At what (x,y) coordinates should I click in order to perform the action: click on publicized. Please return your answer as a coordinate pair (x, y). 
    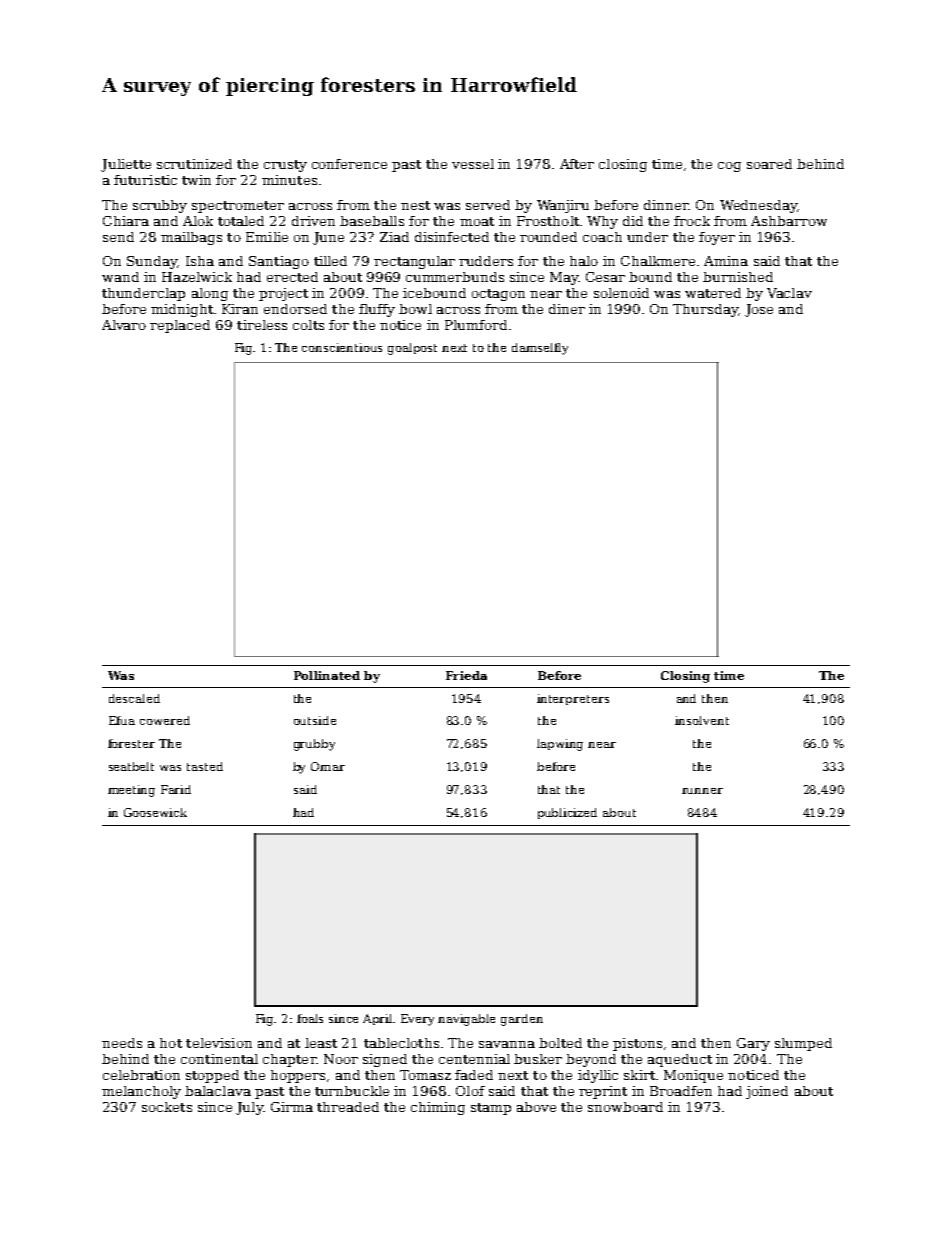
    Looking at the image, I should click on (567, 813).
